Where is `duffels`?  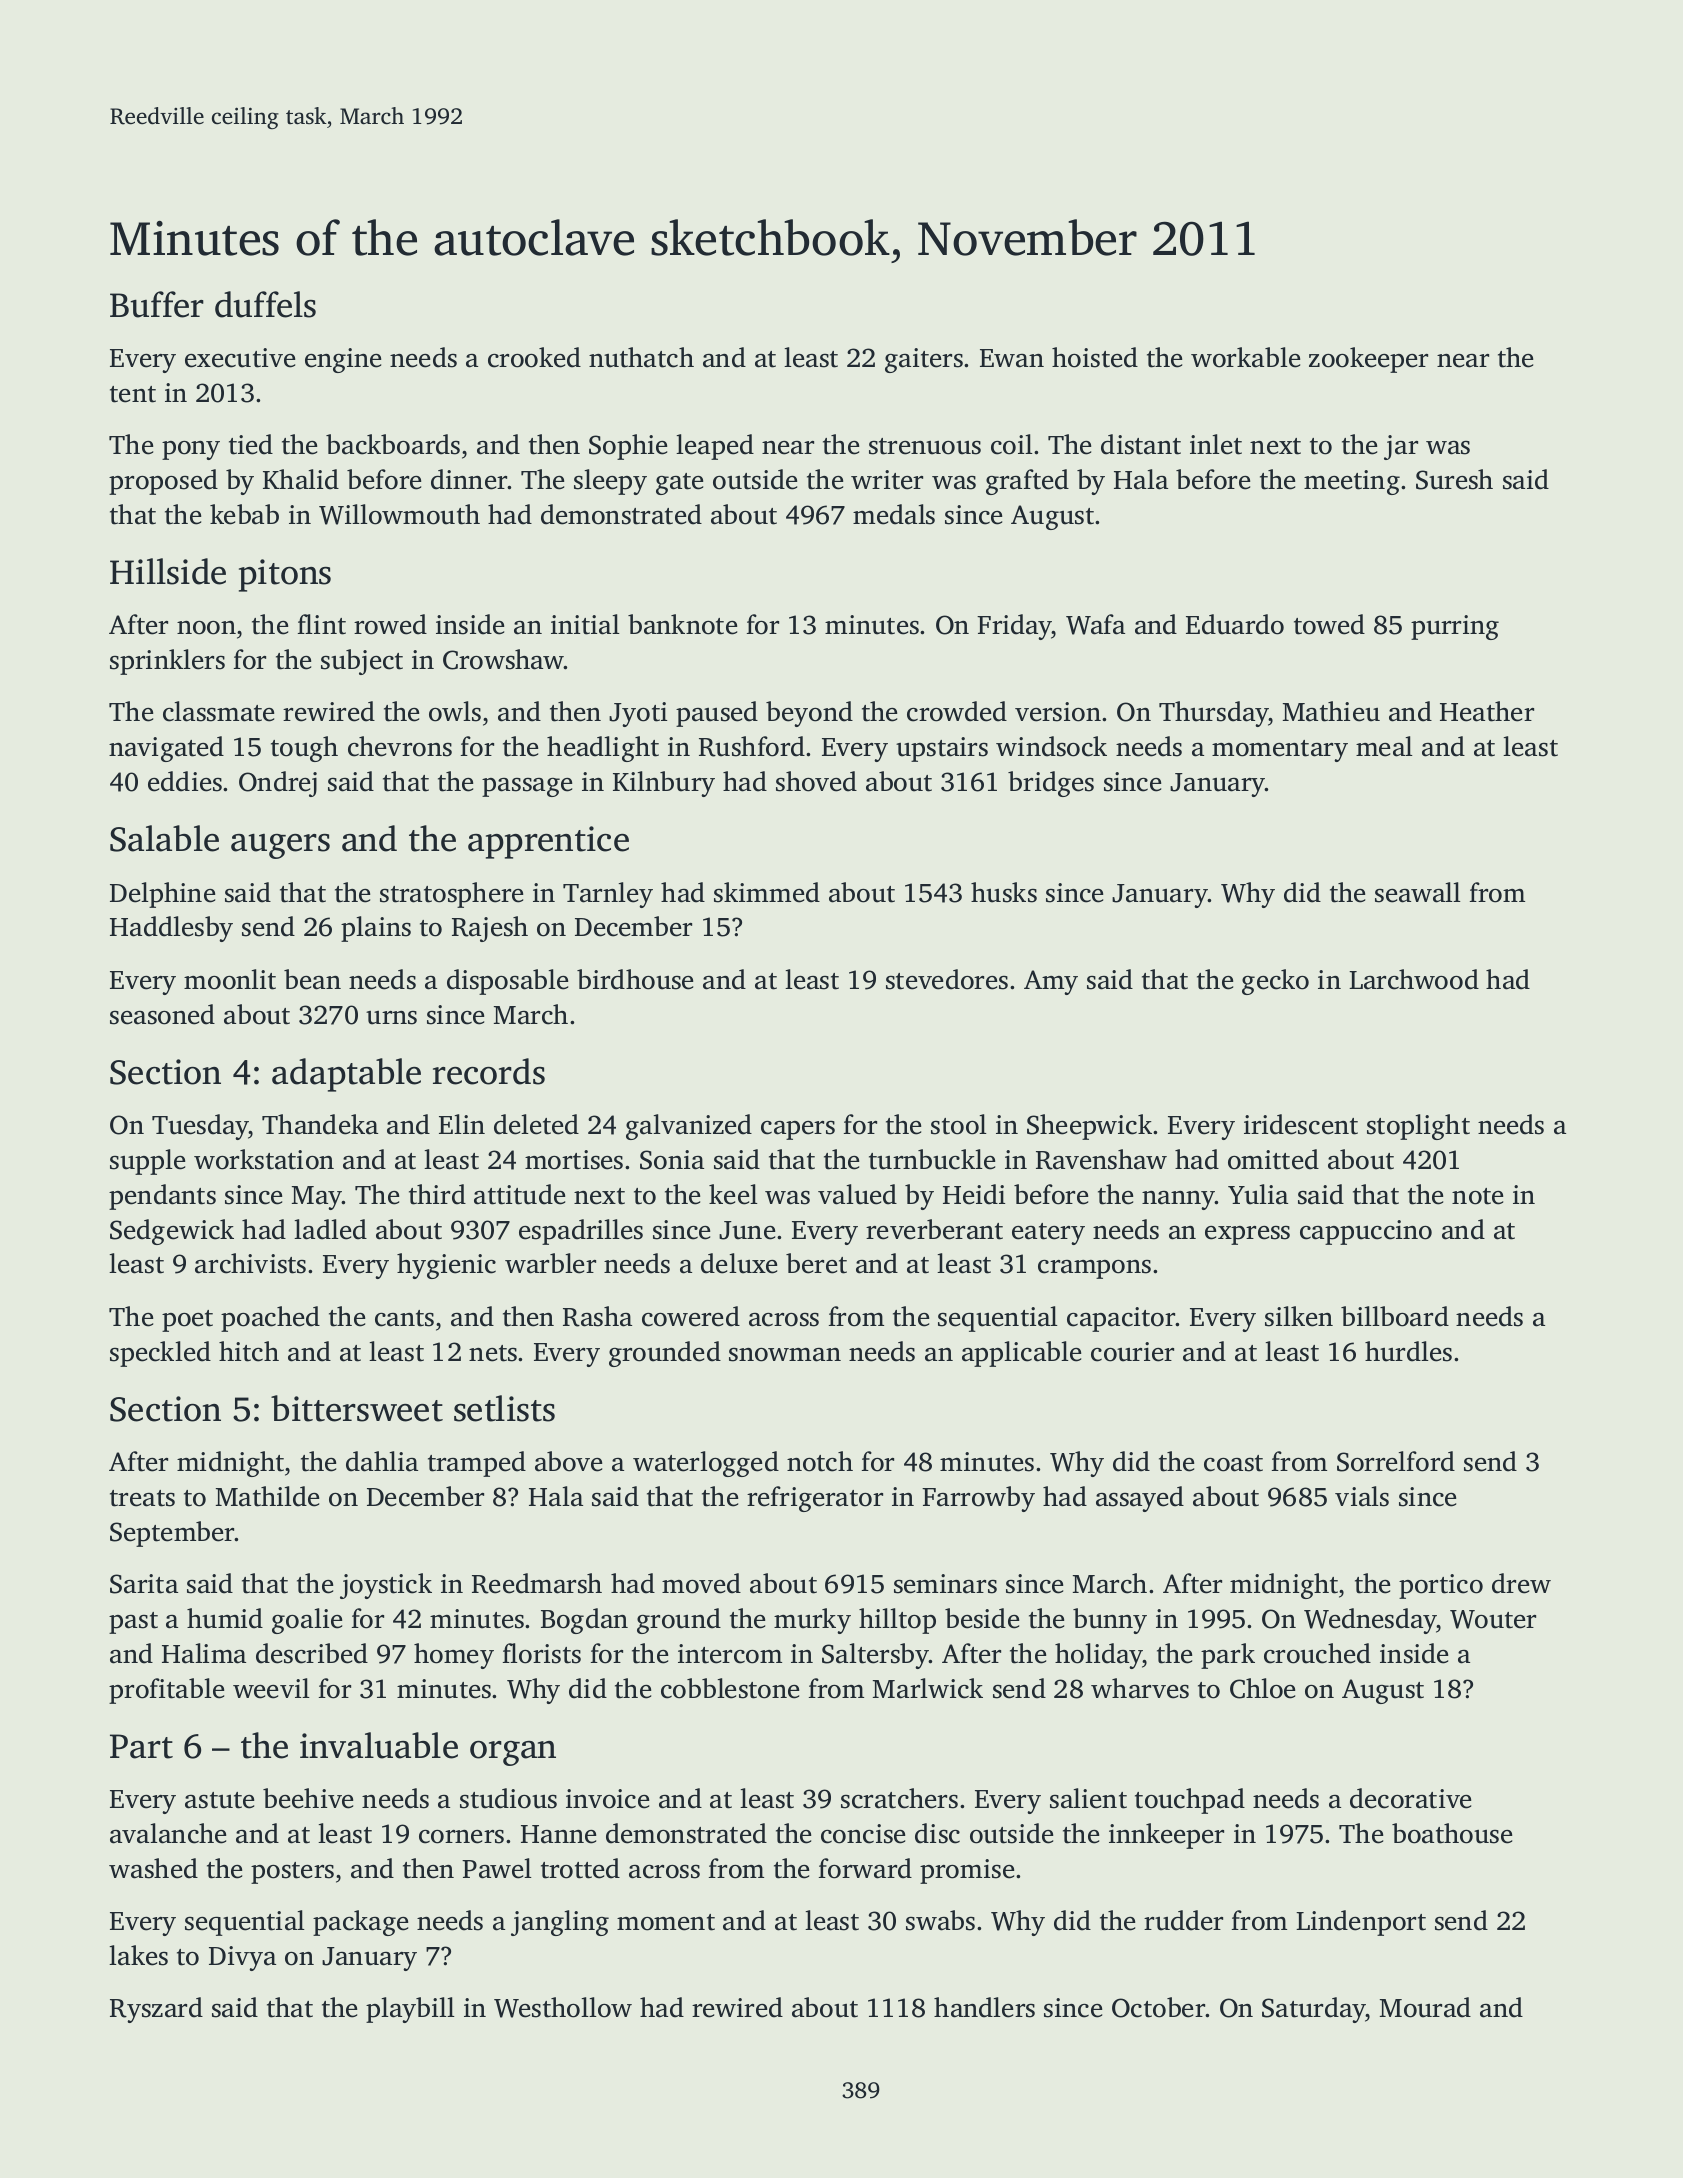
duffels is located at coordinates (265, 304).
